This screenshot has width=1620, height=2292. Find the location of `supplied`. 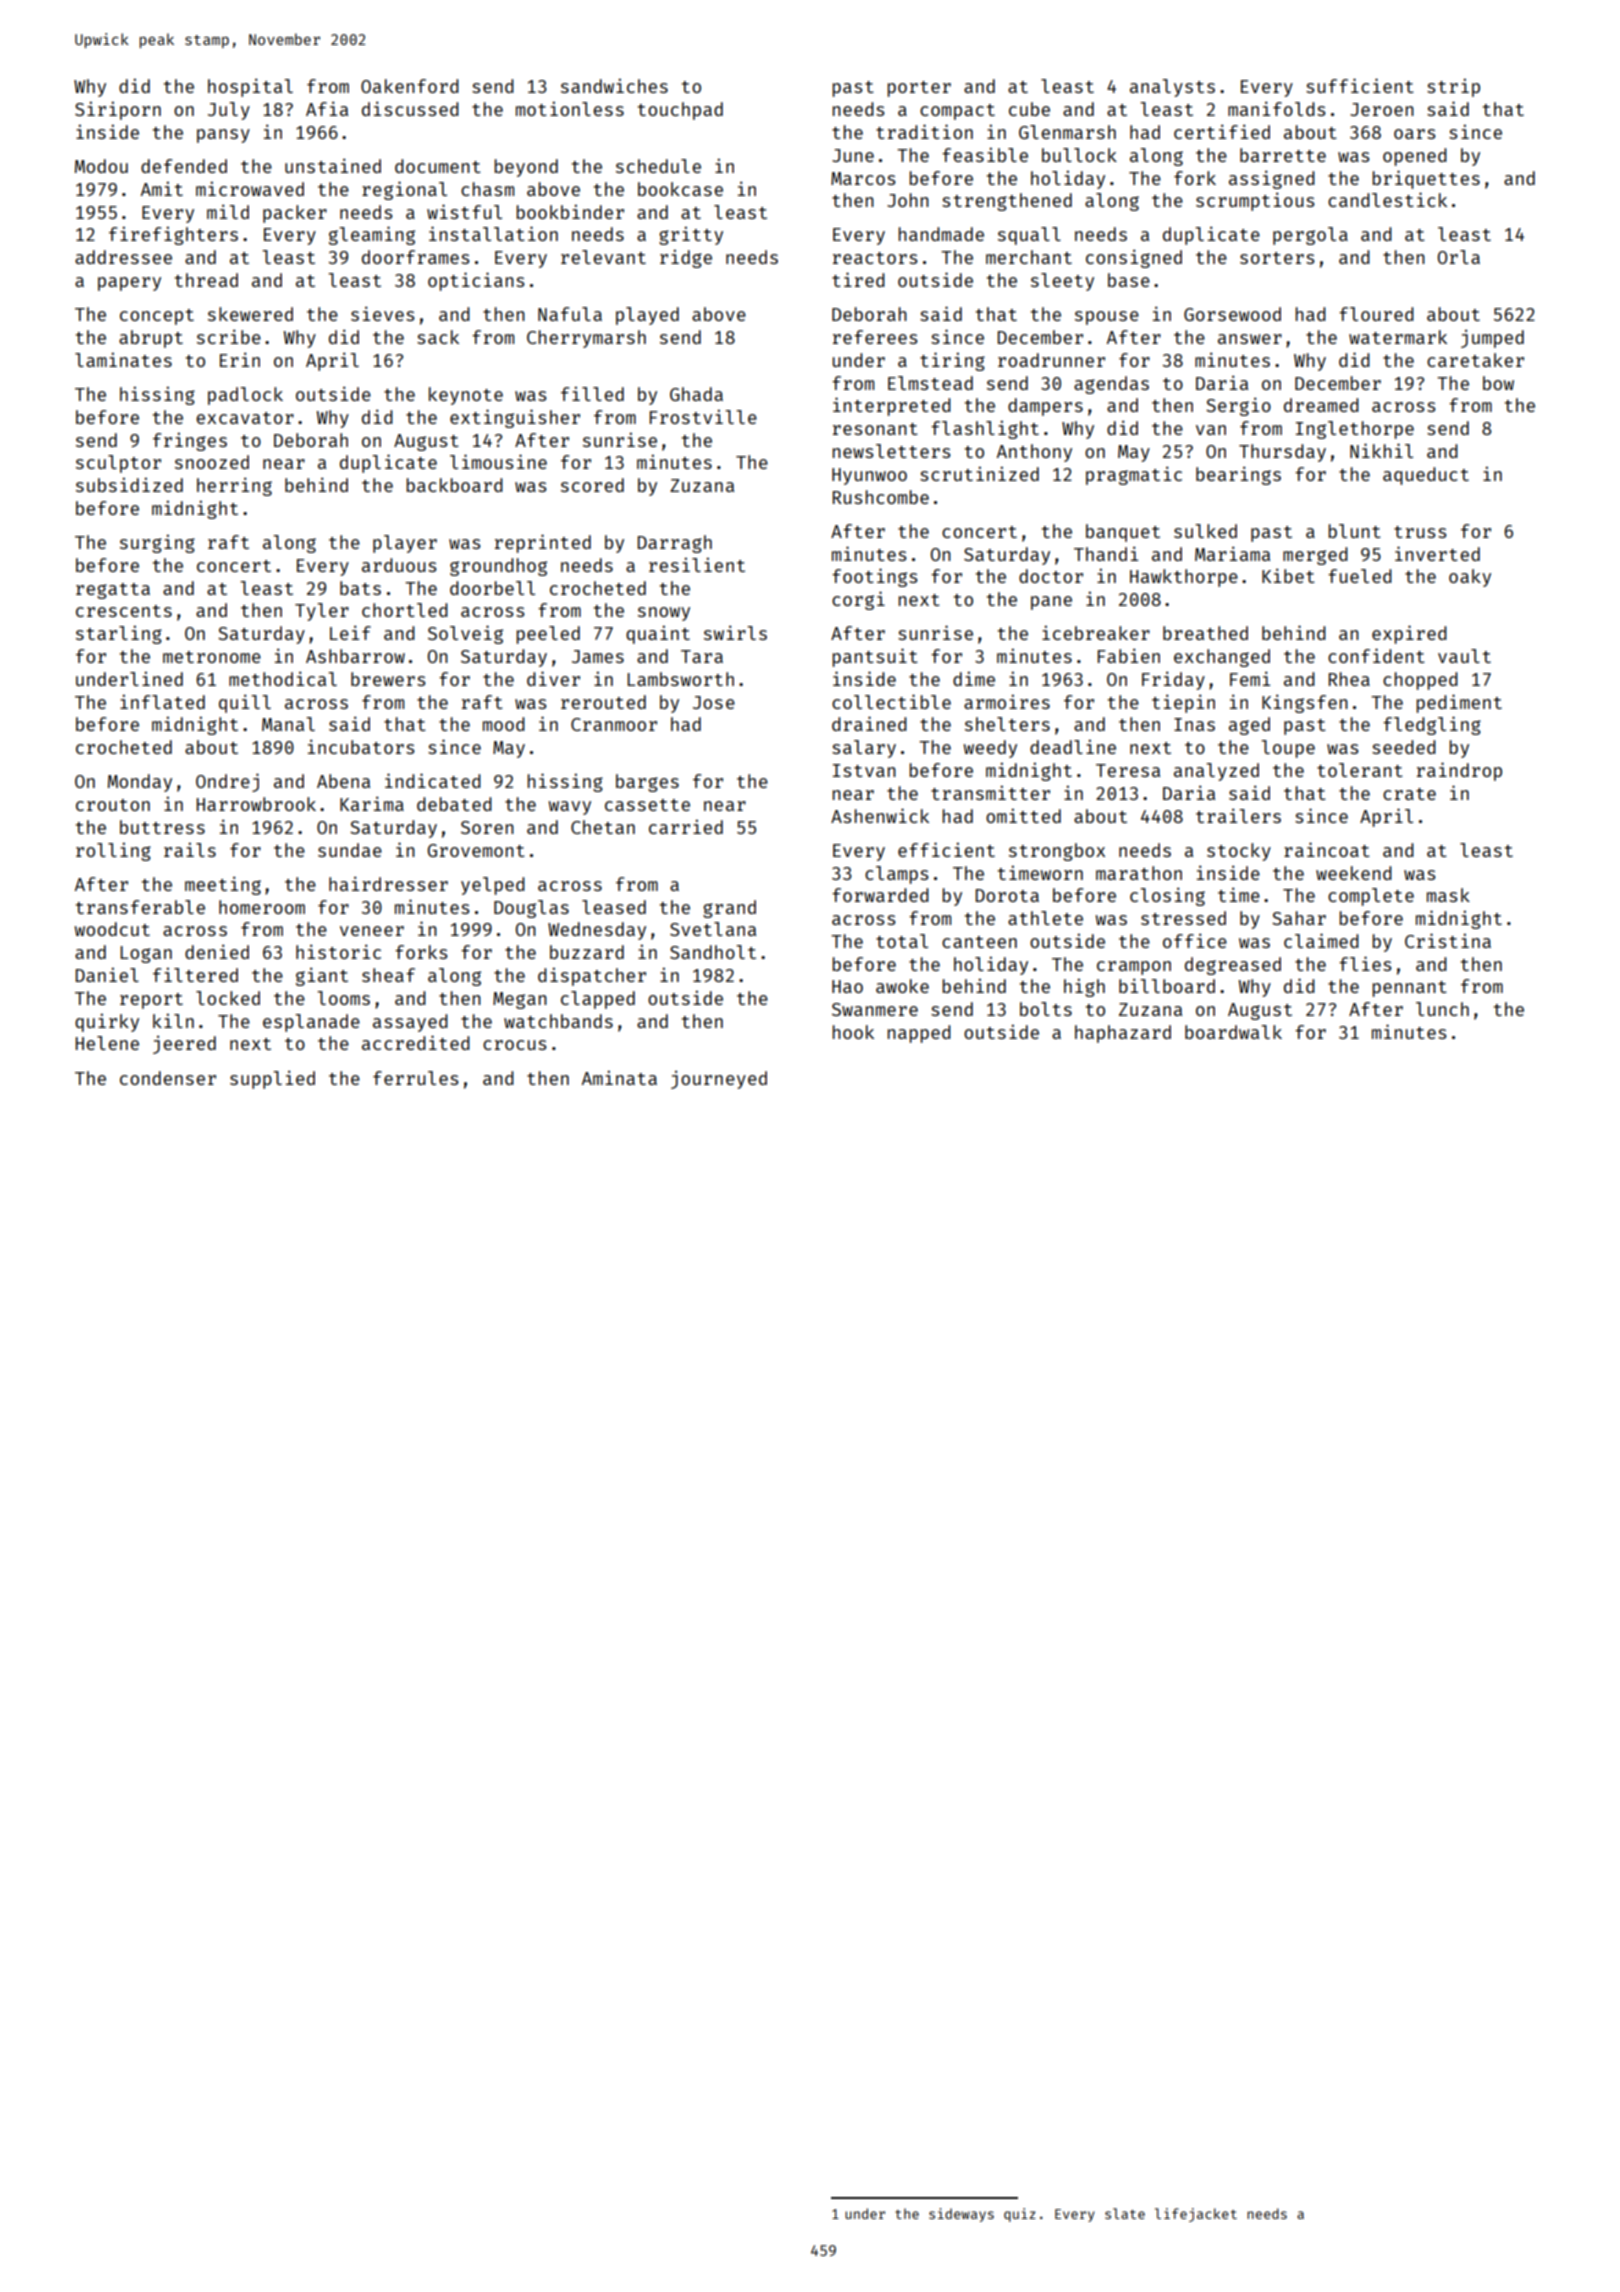

supplied is located at coordinates (272, 1079).
